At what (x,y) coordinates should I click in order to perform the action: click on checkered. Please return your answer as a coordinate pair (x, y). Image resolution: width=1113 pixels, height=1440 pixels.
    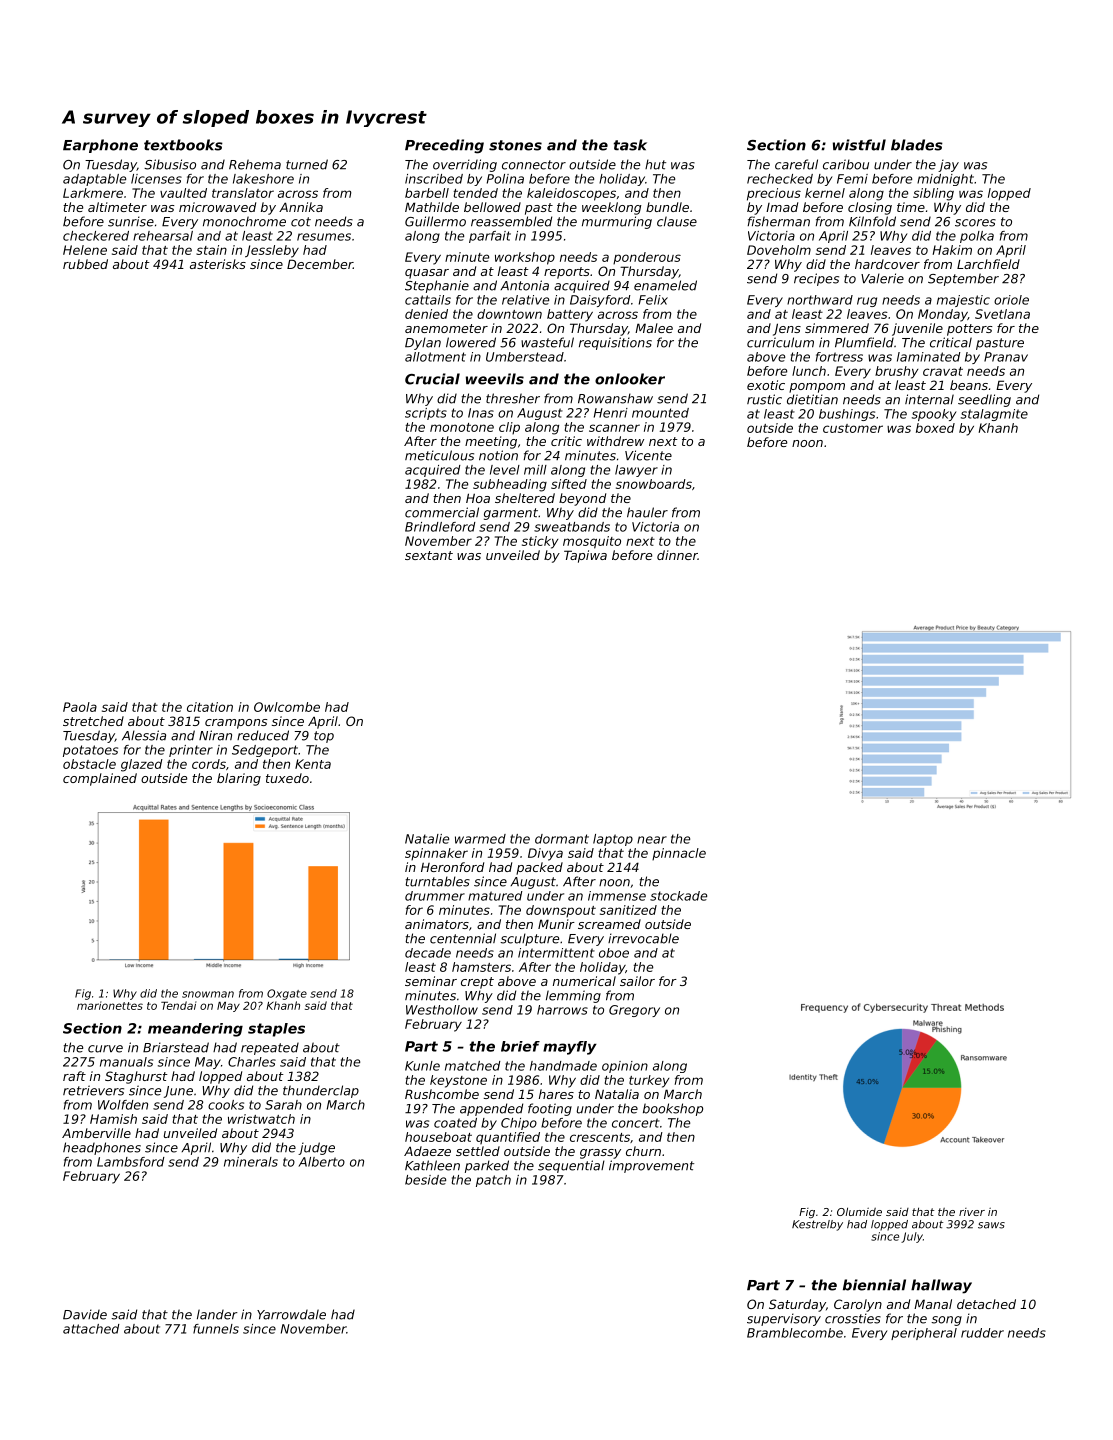
    Looking at the image, I should click on (96, 236).
